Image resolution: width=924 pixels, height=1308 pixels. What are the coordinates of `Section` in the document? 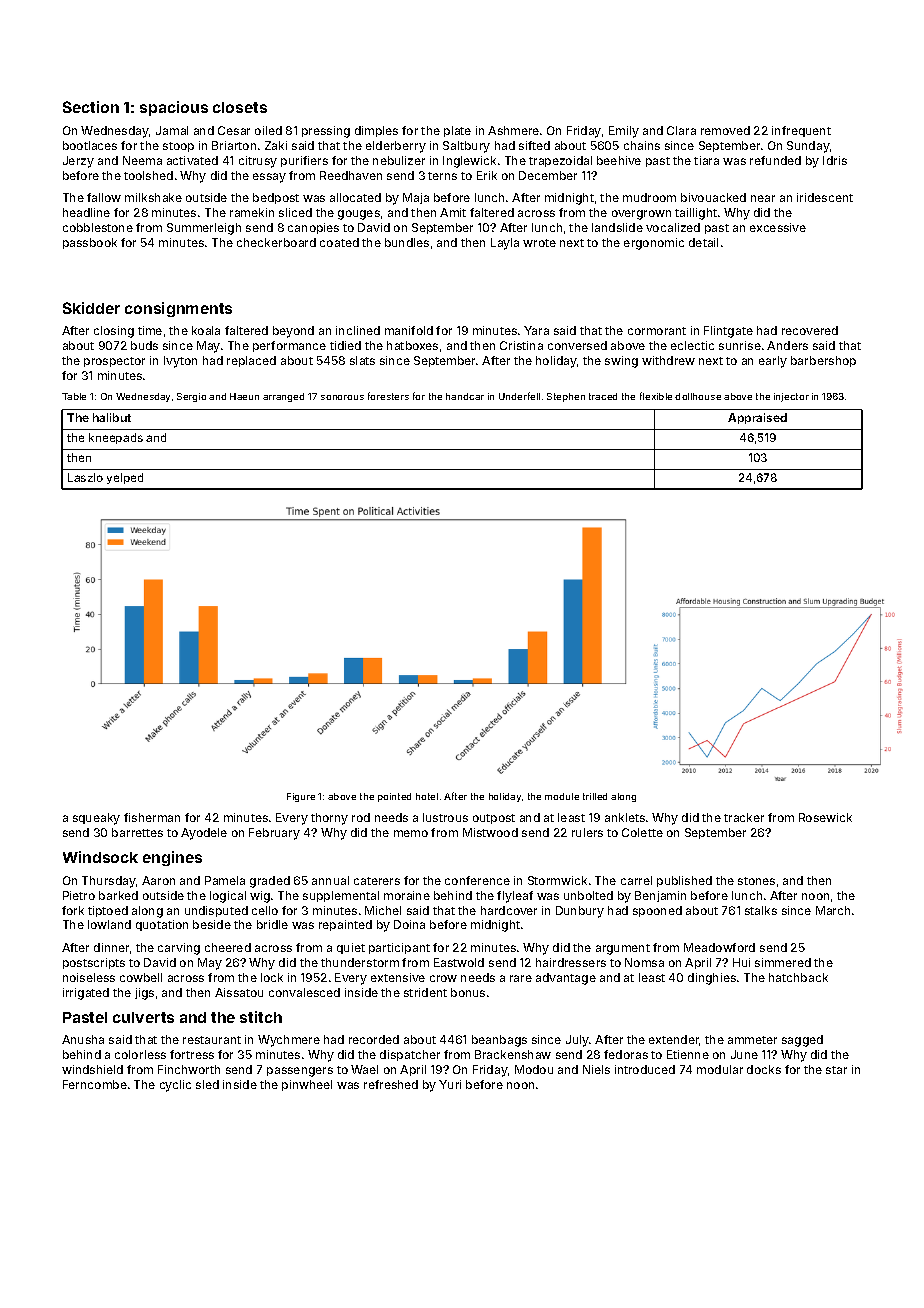 It's located at (91, 107).
